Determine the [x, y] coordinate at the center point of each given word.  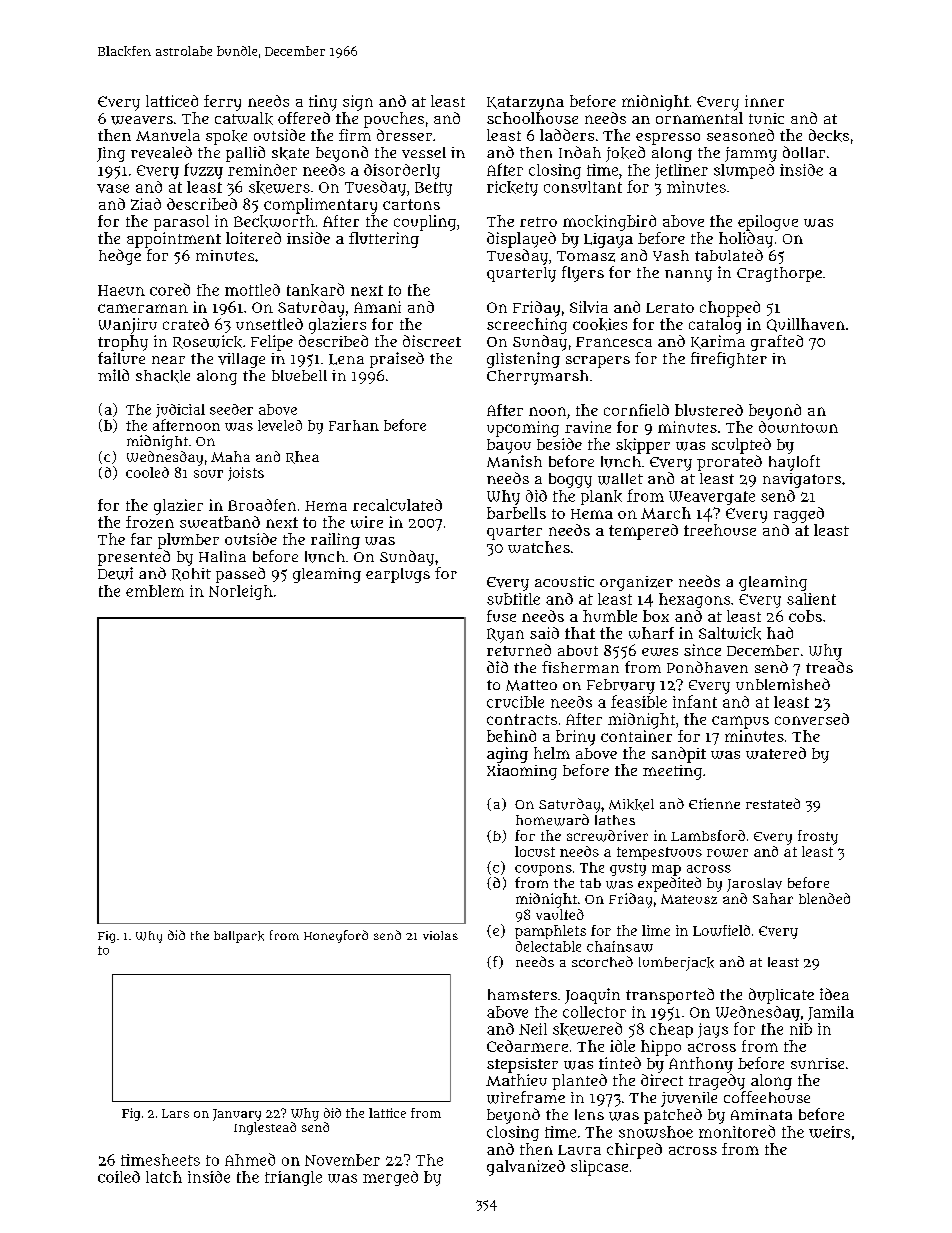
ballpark [239, 937]
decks [829, 135]
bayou [509, 446]
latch [164, 1177]
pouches [394, 120]
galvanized [526, 1168]
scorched [602, 961]
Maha [230, 456]
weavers [142, 120]
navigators [802, 480]
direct [662, 1080]
